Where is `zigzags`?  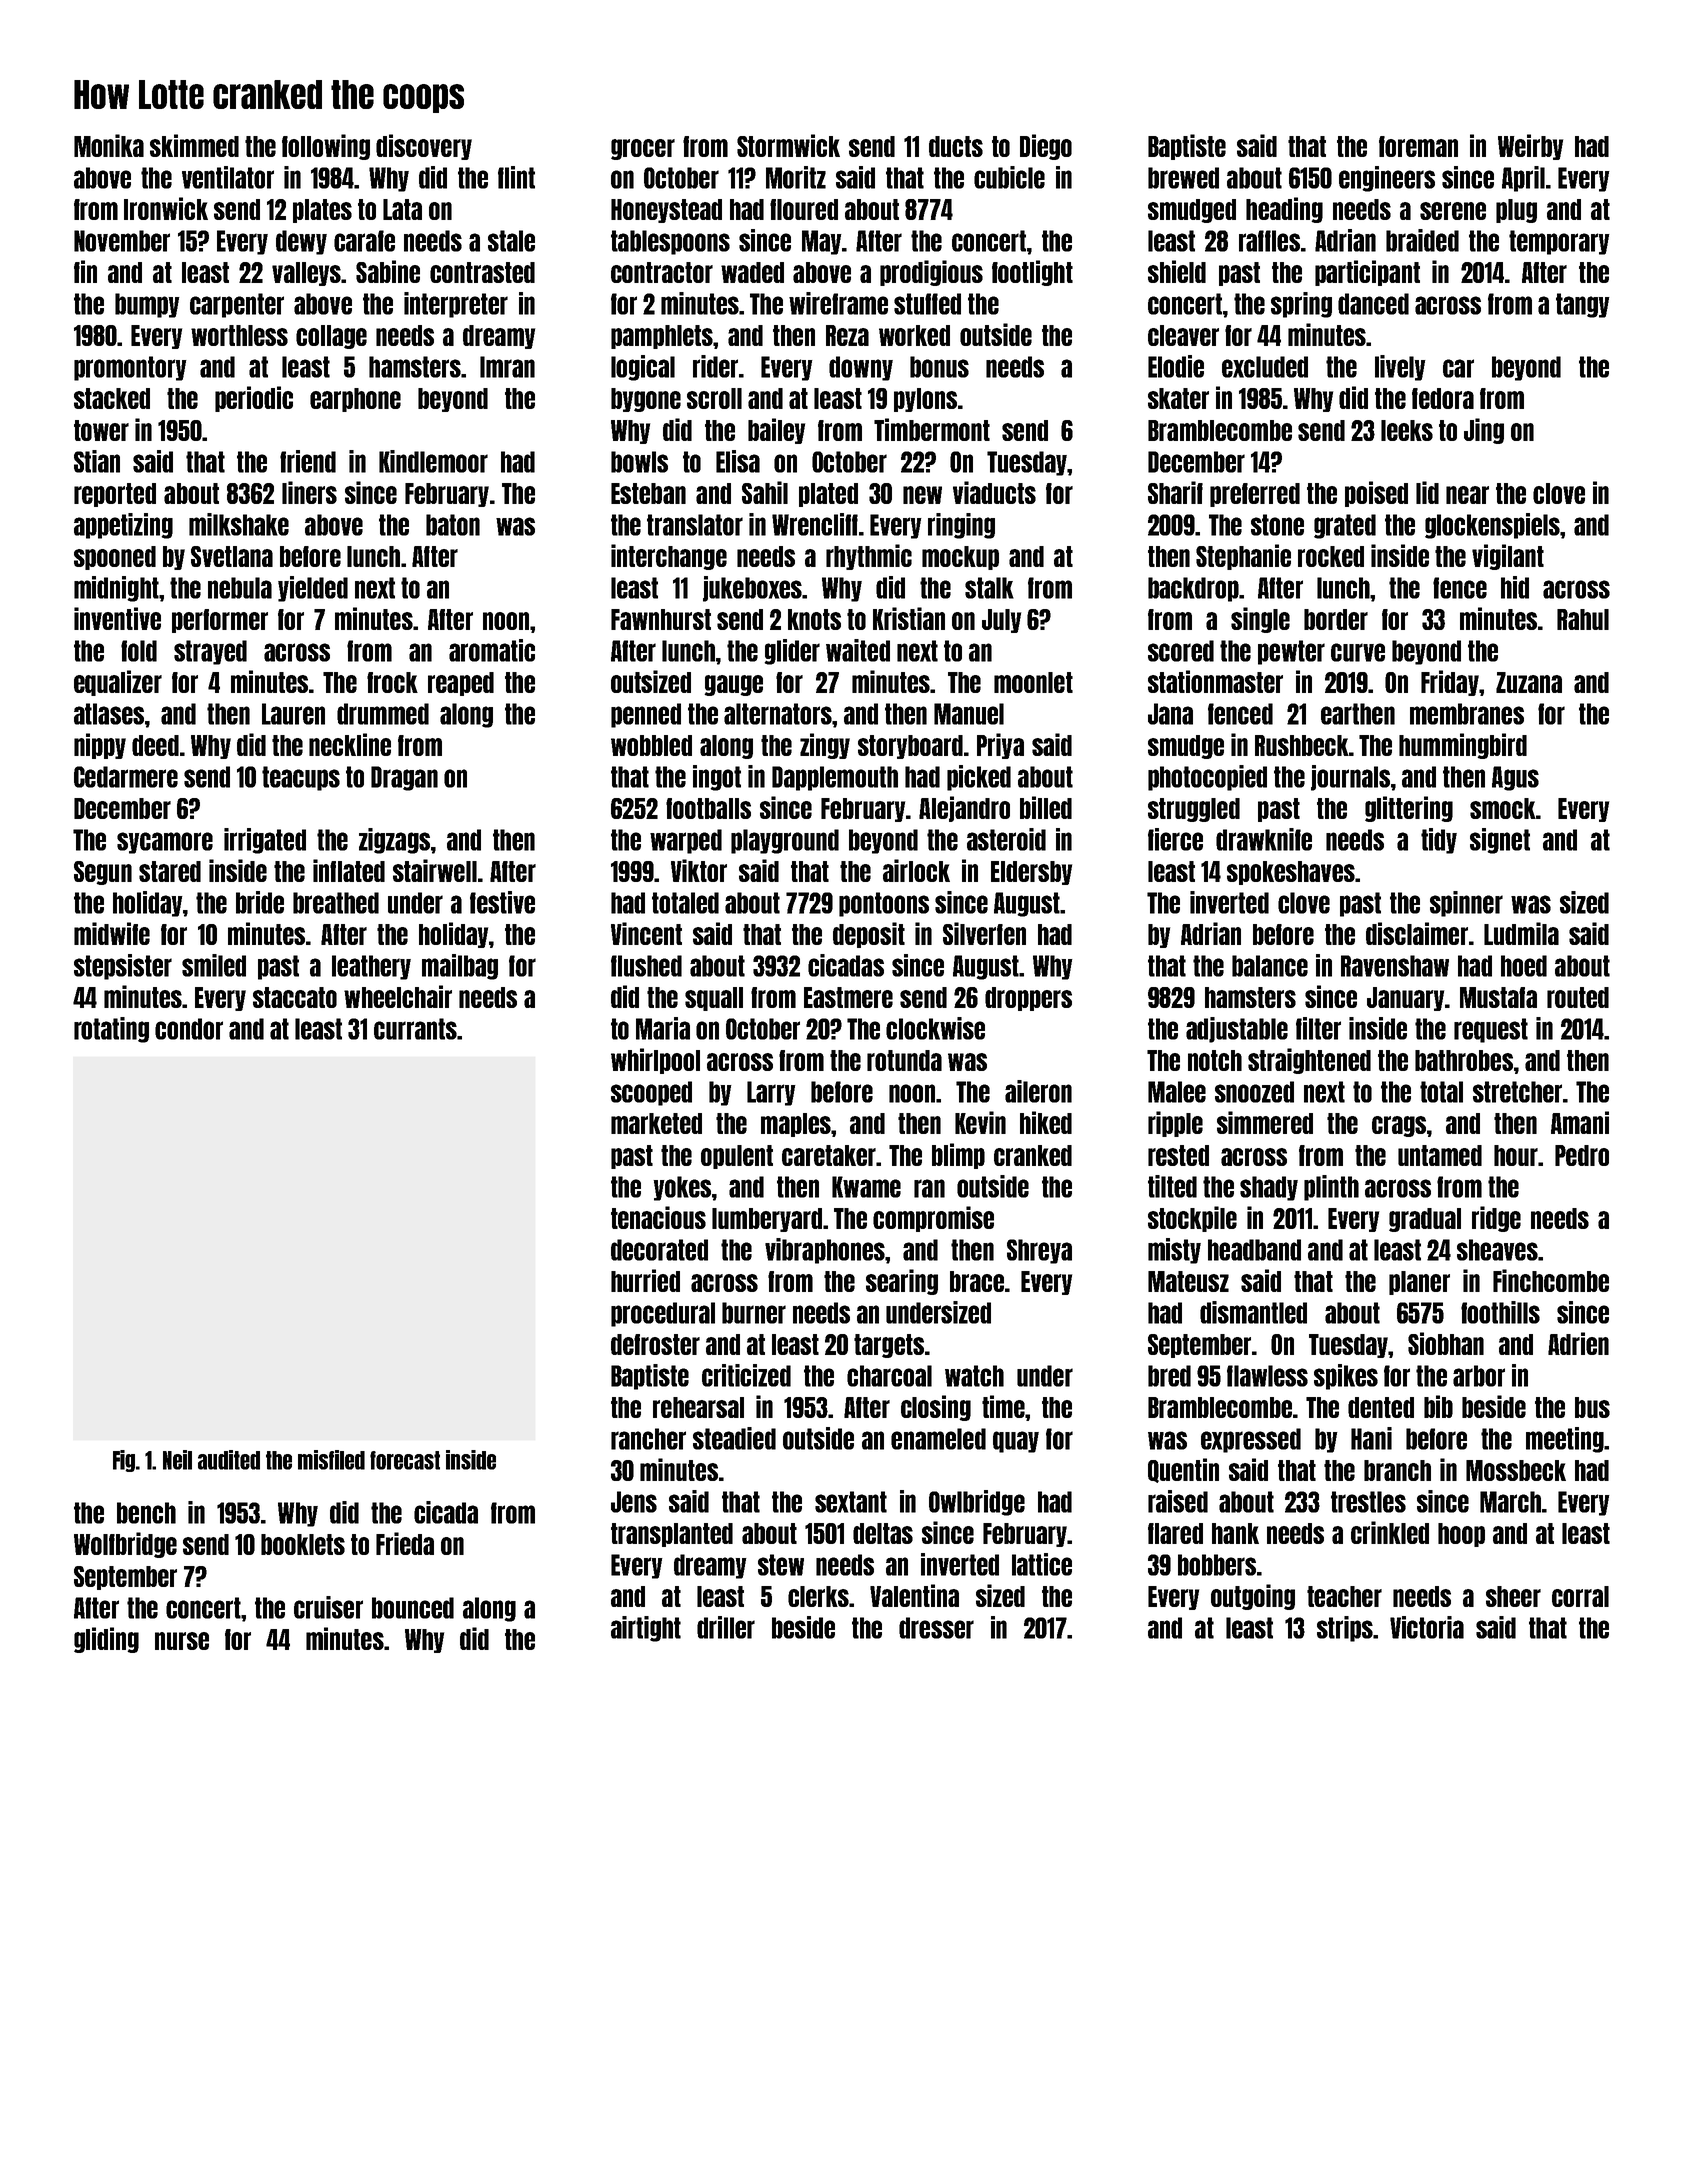 zigzags is located at coordinates (394, 841).
